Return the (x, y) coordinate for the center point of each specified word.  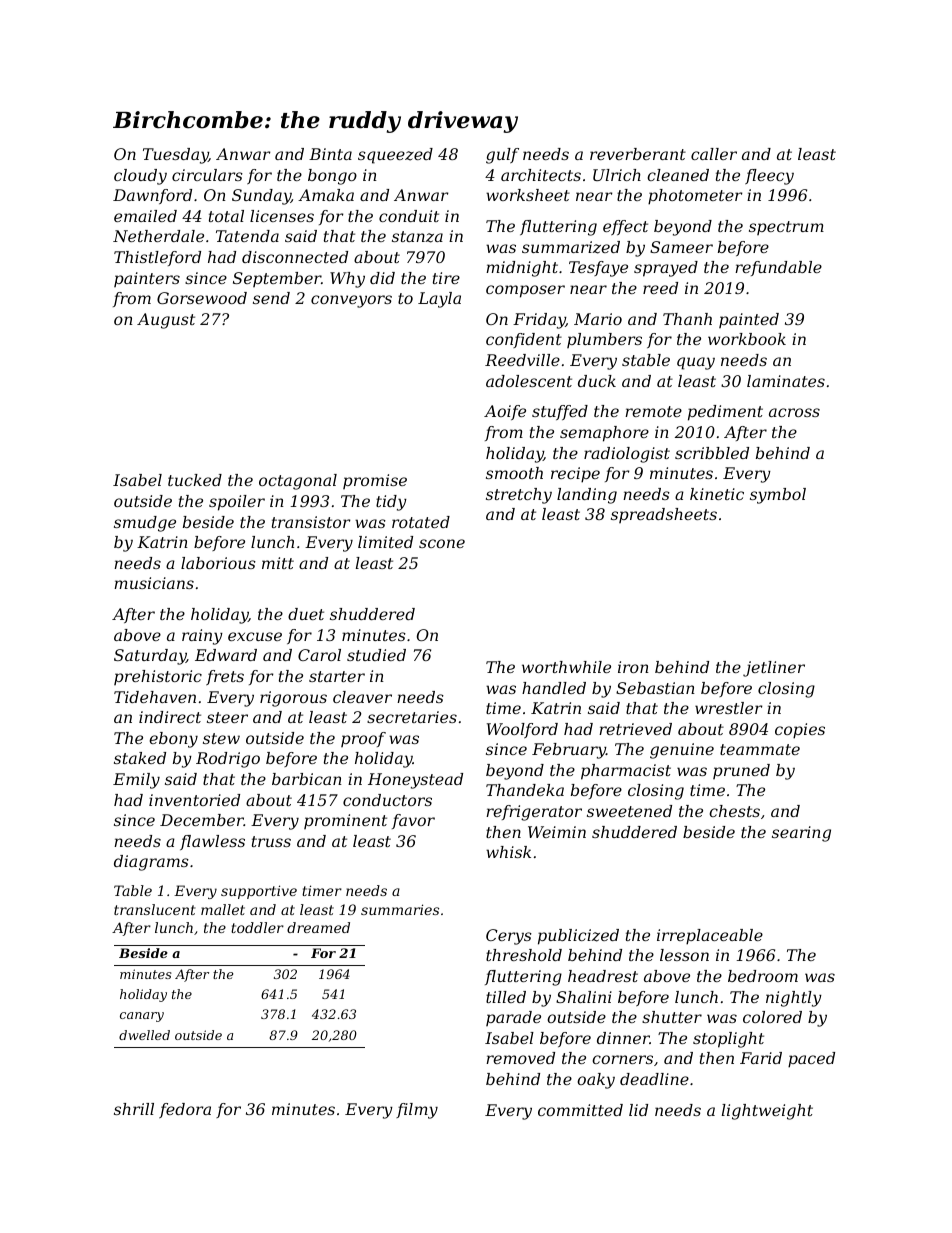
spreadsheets (664, 515)
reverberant (638, 154)
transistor (311, 522)
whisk (508, 852)
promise (375, 481)
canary (142, 1017)
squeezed (395, 156)
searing (801, 834)
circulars (207, 175)
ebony (173, 740)
